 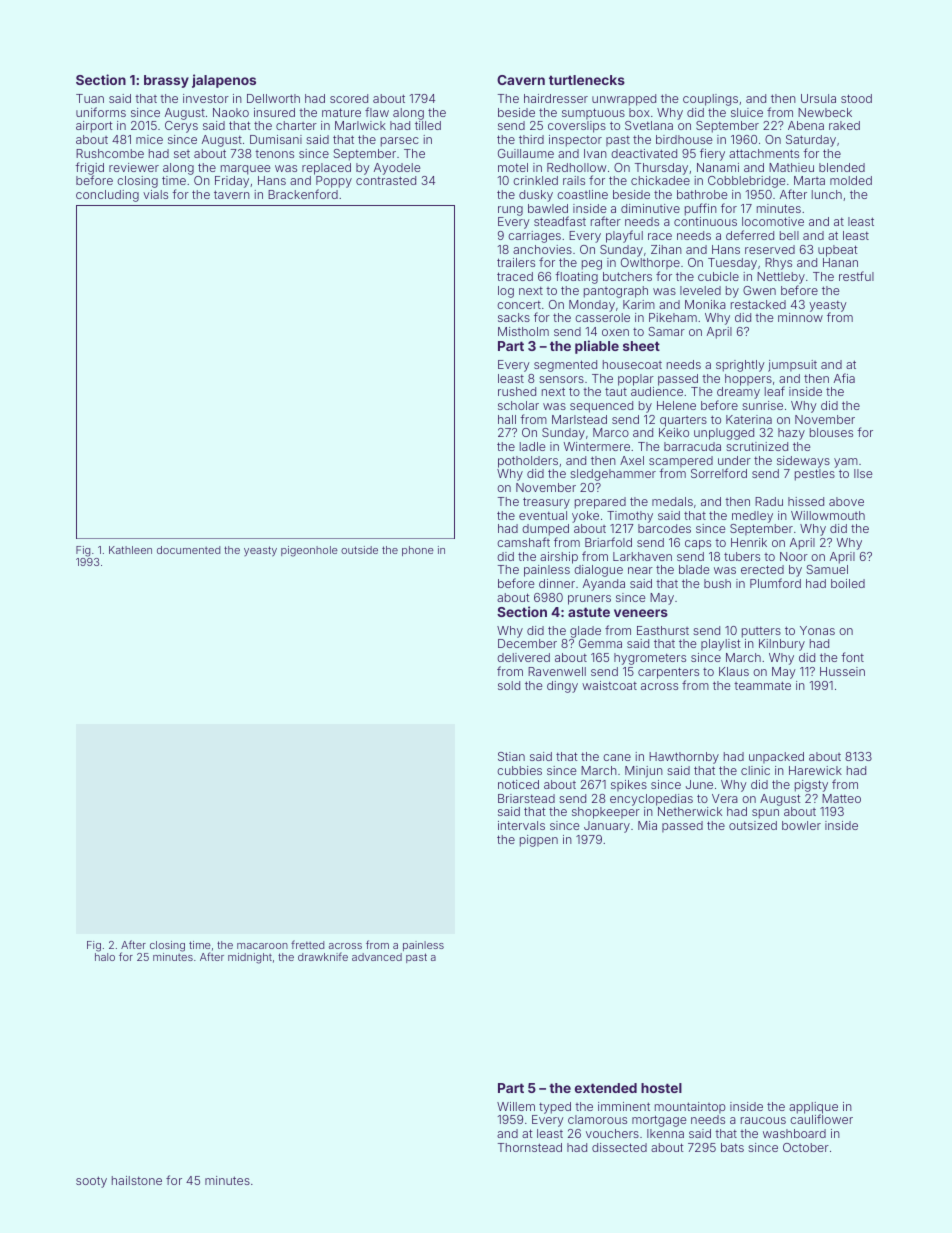 What do you see at coordinates (543, 515) in the screenshot?
I see `eventual` at bounding box center [543, 515].
